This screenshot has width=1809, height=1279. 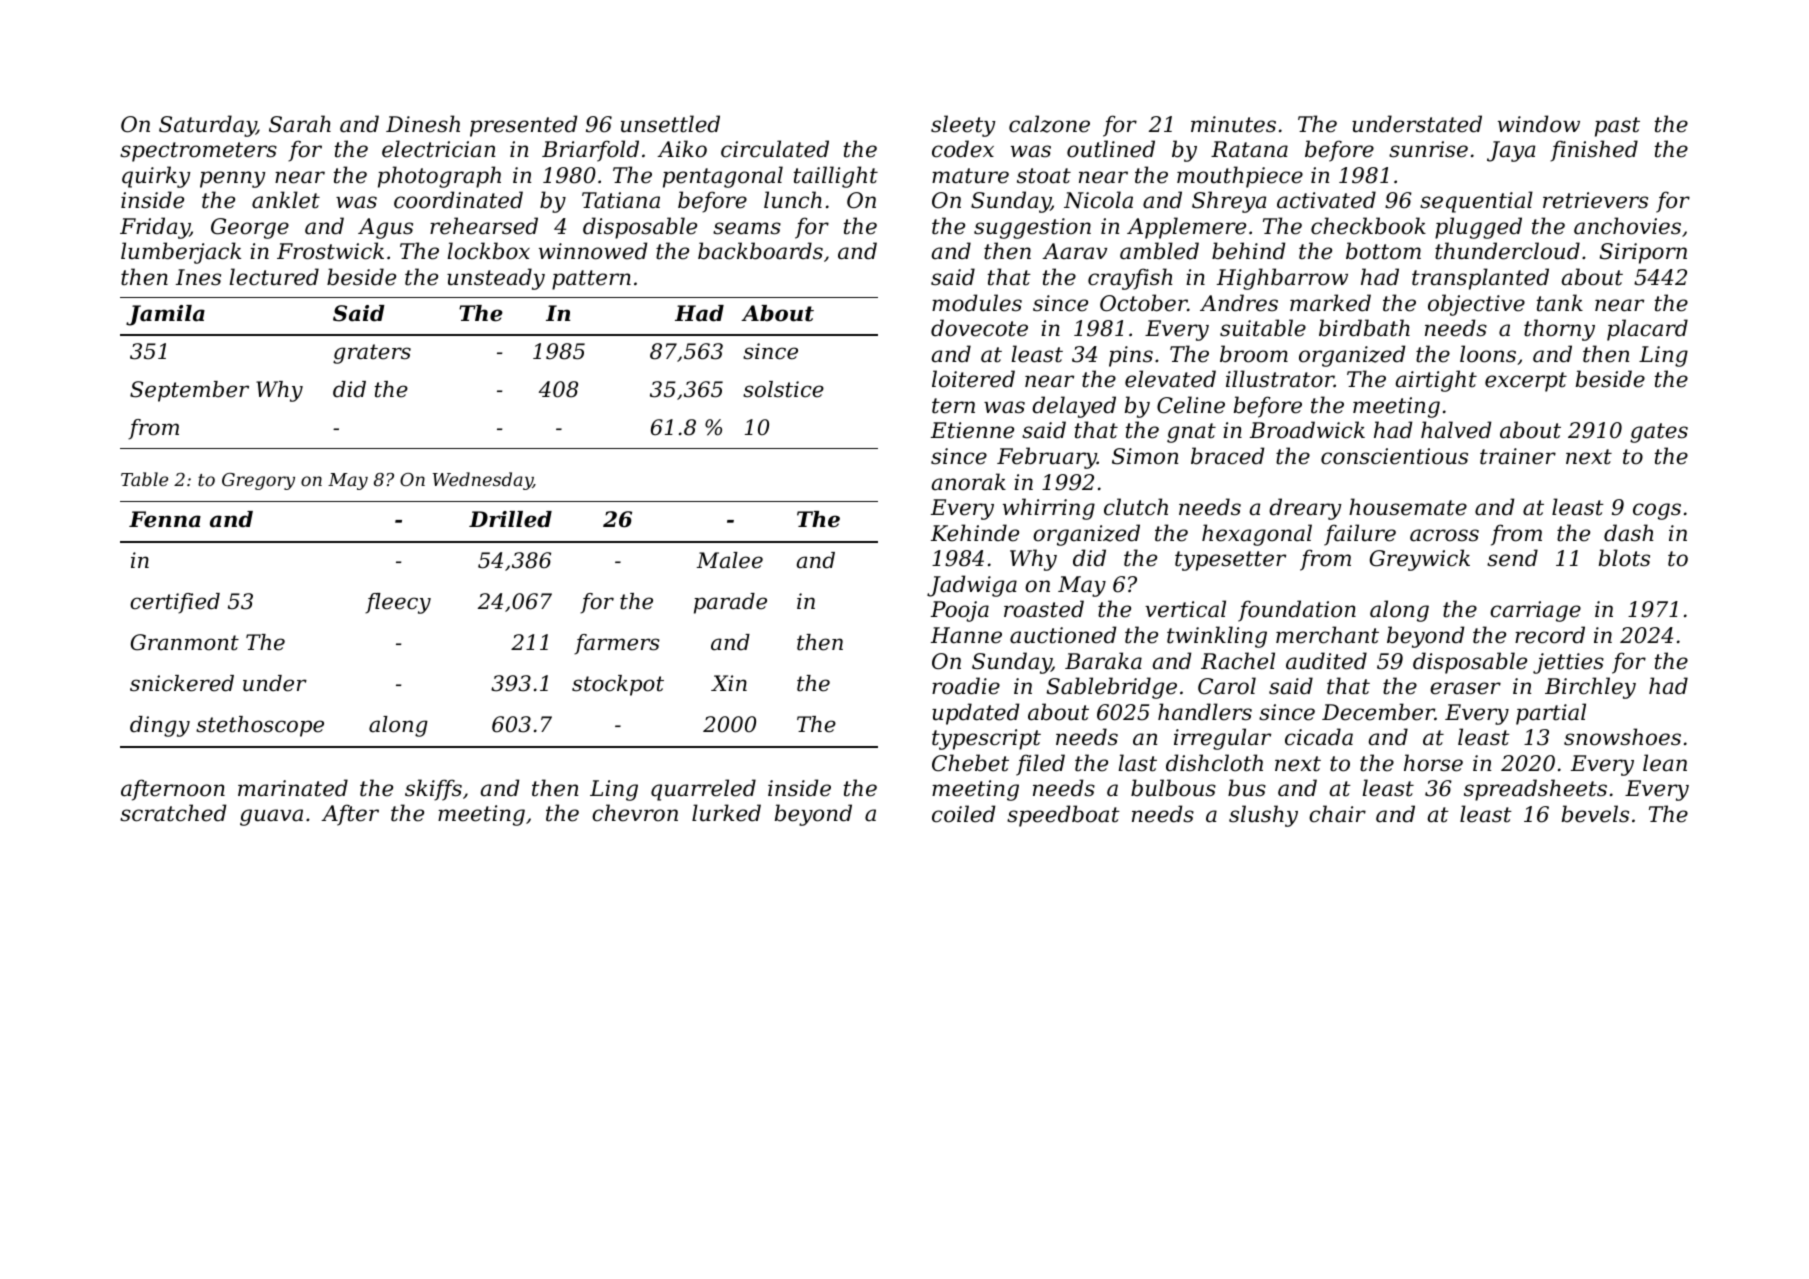 I want to click on Xin, so click(x=729, y=683).
